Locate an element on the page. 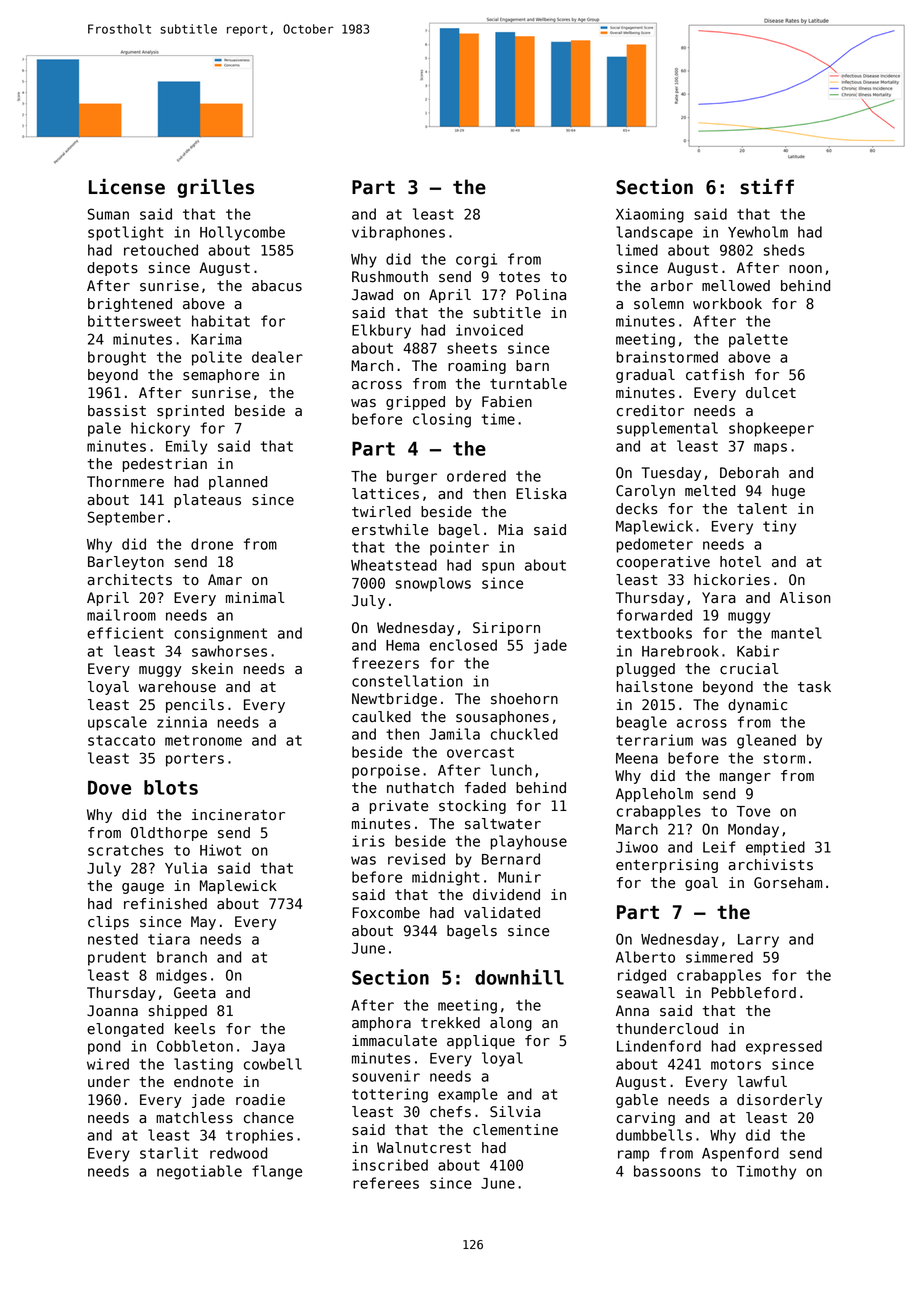  clips is located at coordinates (108, 923).
